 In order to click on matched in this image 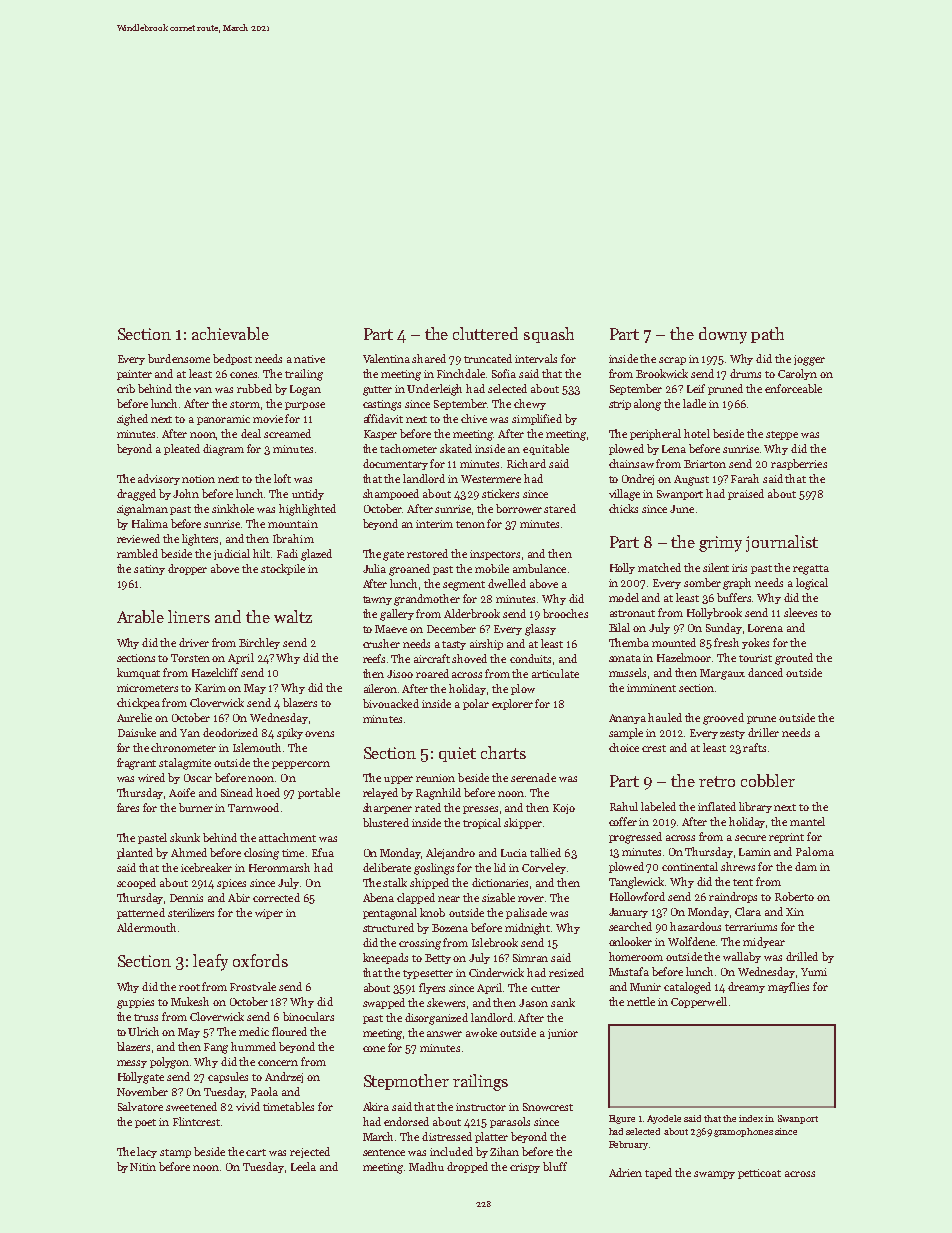, I will do `click(659, 567)`.
